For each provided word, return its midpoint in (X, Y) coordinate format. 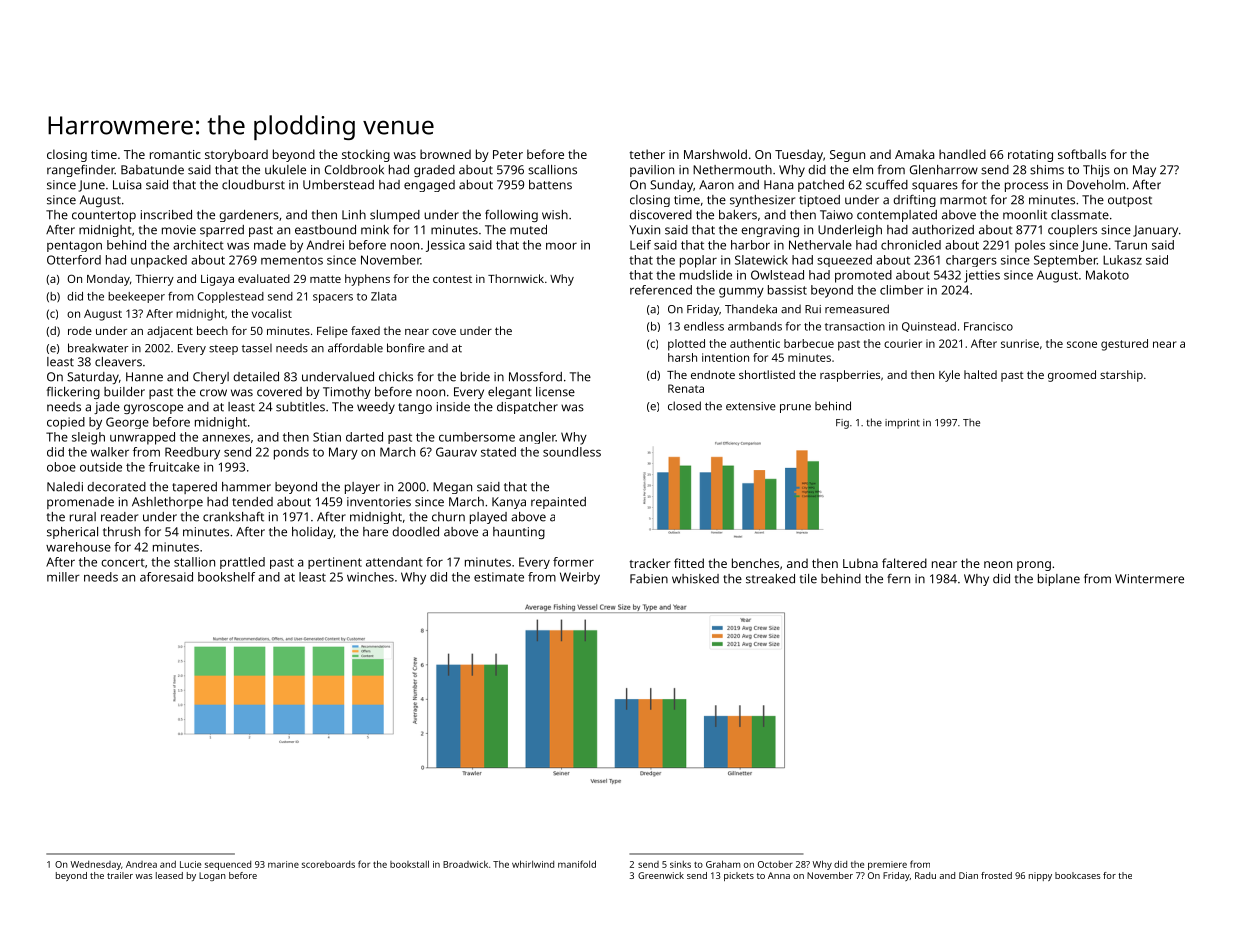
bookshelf (226, 577)
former (573, 562)
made (270, 245)
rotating (1030, 156)
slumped (395, 216)
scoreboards (328, 864)
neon (998, 564)
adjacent (170, 332)
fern (898, 579)
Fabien (649, 579)
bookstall (409, 864)
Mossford (535, 377)
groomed (1072, 376)
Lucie (190, 864)
